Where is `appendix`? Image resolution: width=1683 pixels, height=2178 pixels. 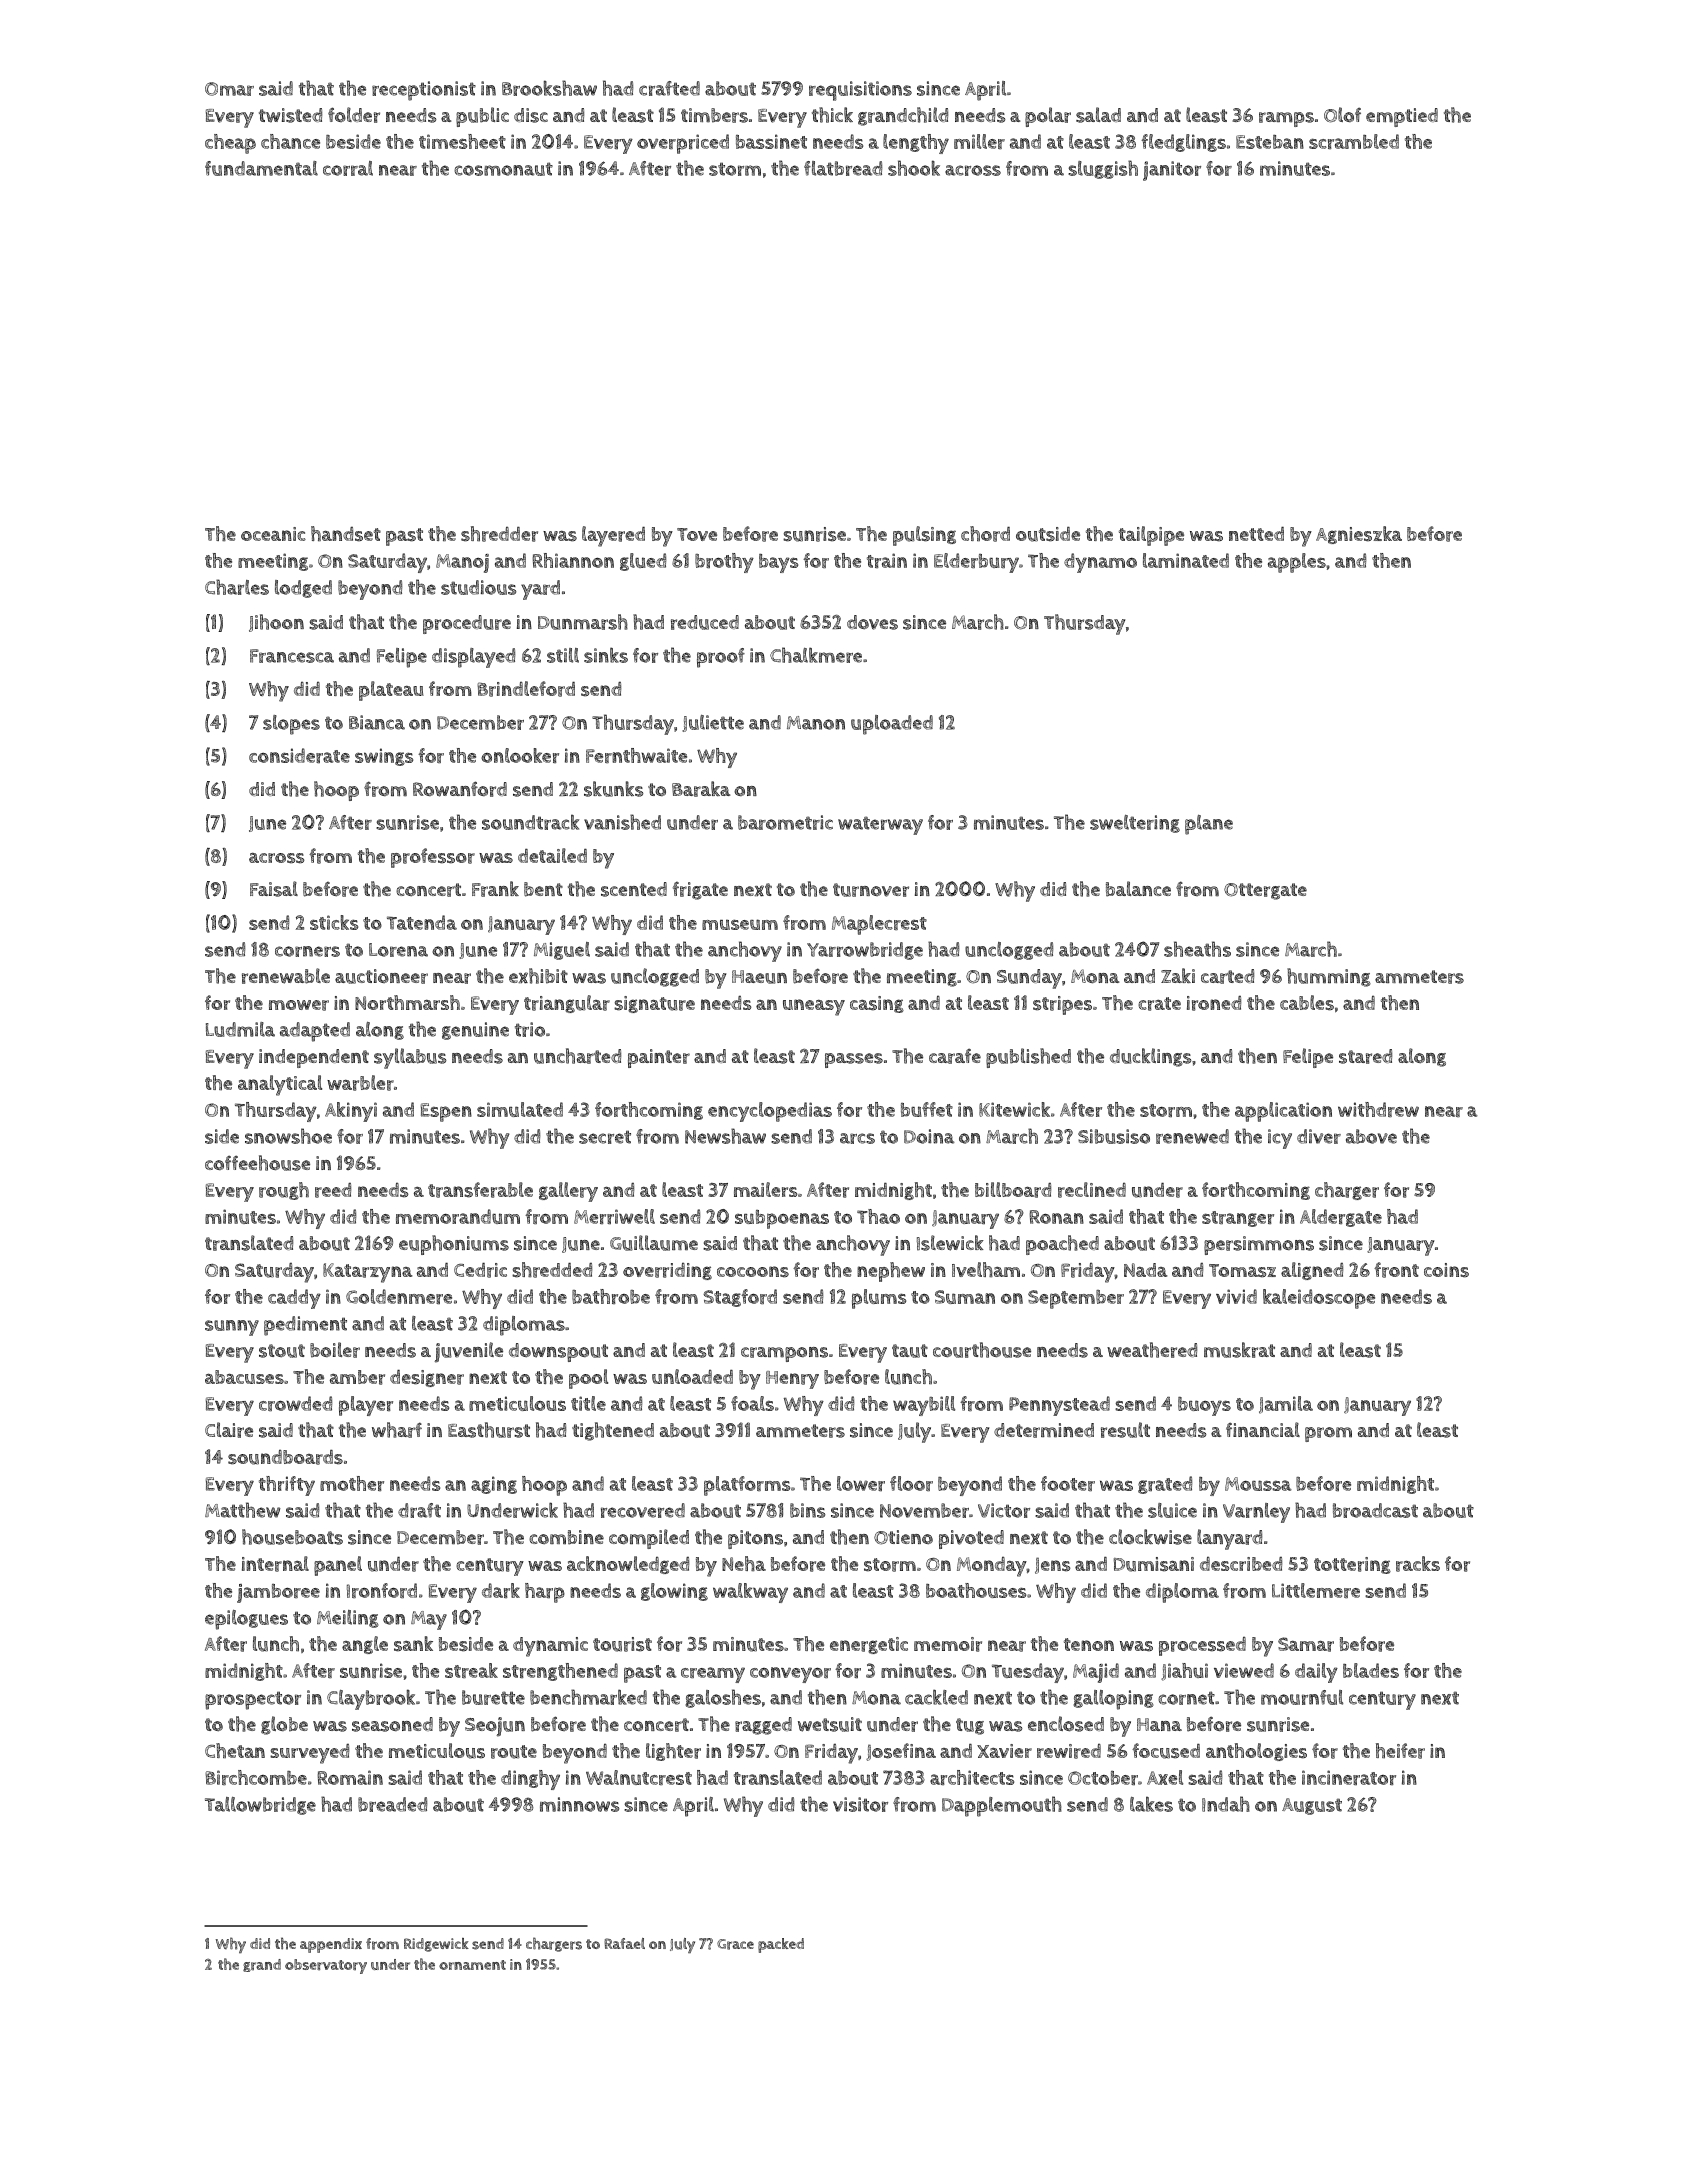 appendix is located at coordinates (331, 1945).
